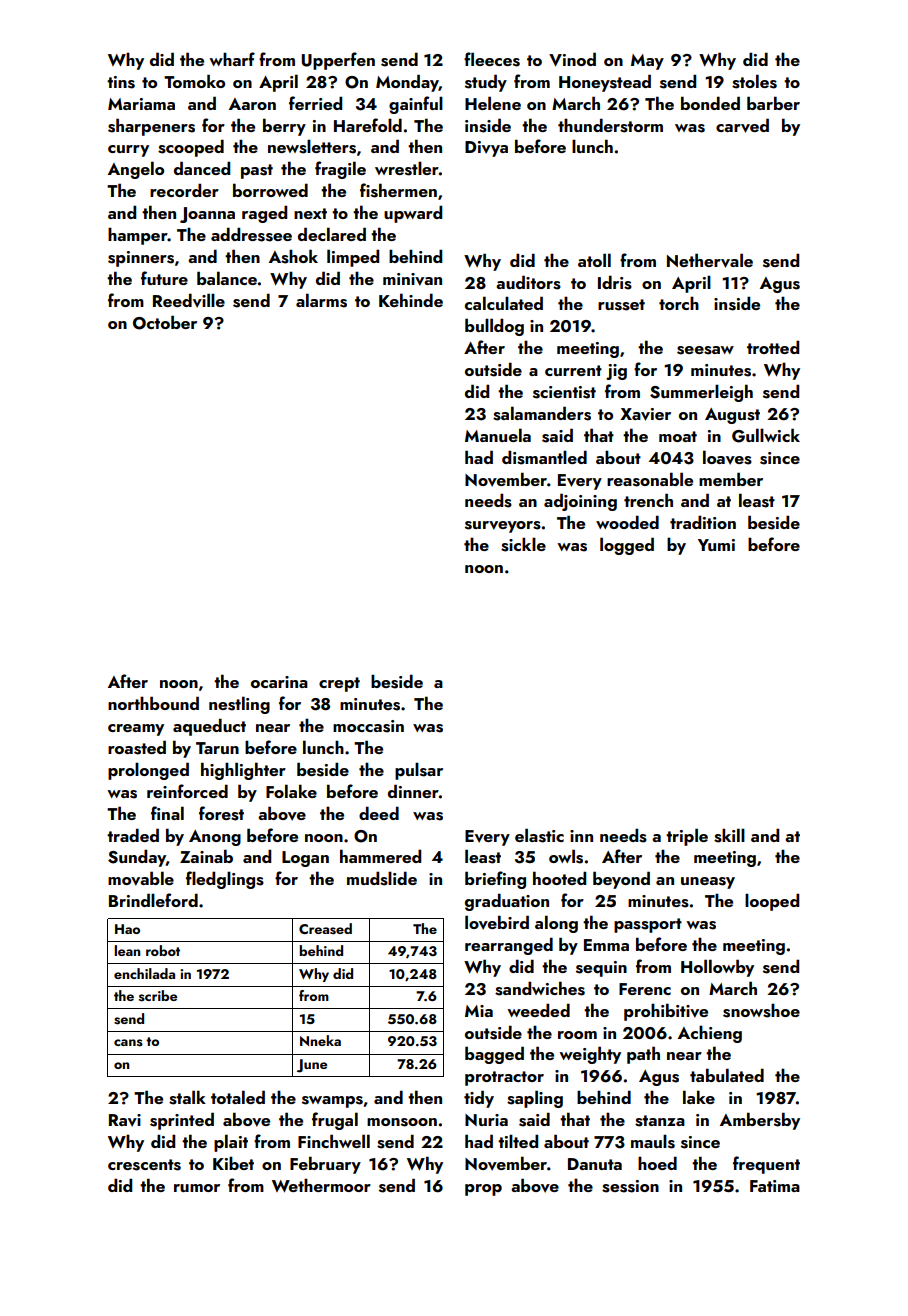 This screenshot has width=908, height=1316. Describe the element at coordinates (243, 771) in the screenshot. I see `highlighter` at that location.
